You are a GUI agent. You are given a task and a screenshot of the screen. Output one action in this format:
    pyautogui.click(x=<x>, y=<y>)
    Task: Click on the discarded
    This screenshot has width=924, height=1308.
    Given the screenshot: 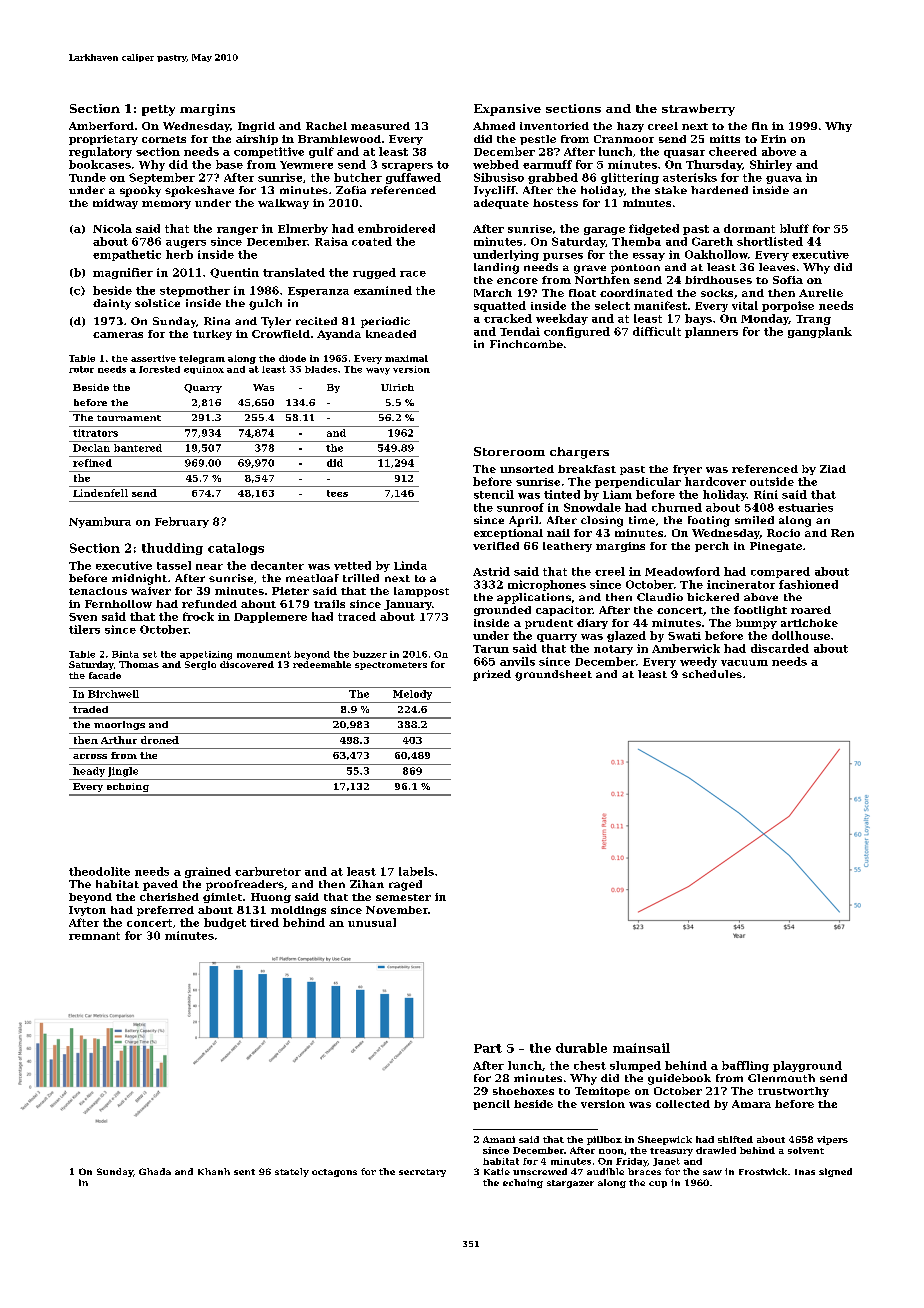 What is the action you would take?
    pyautogui.click(x=780, y=648)
